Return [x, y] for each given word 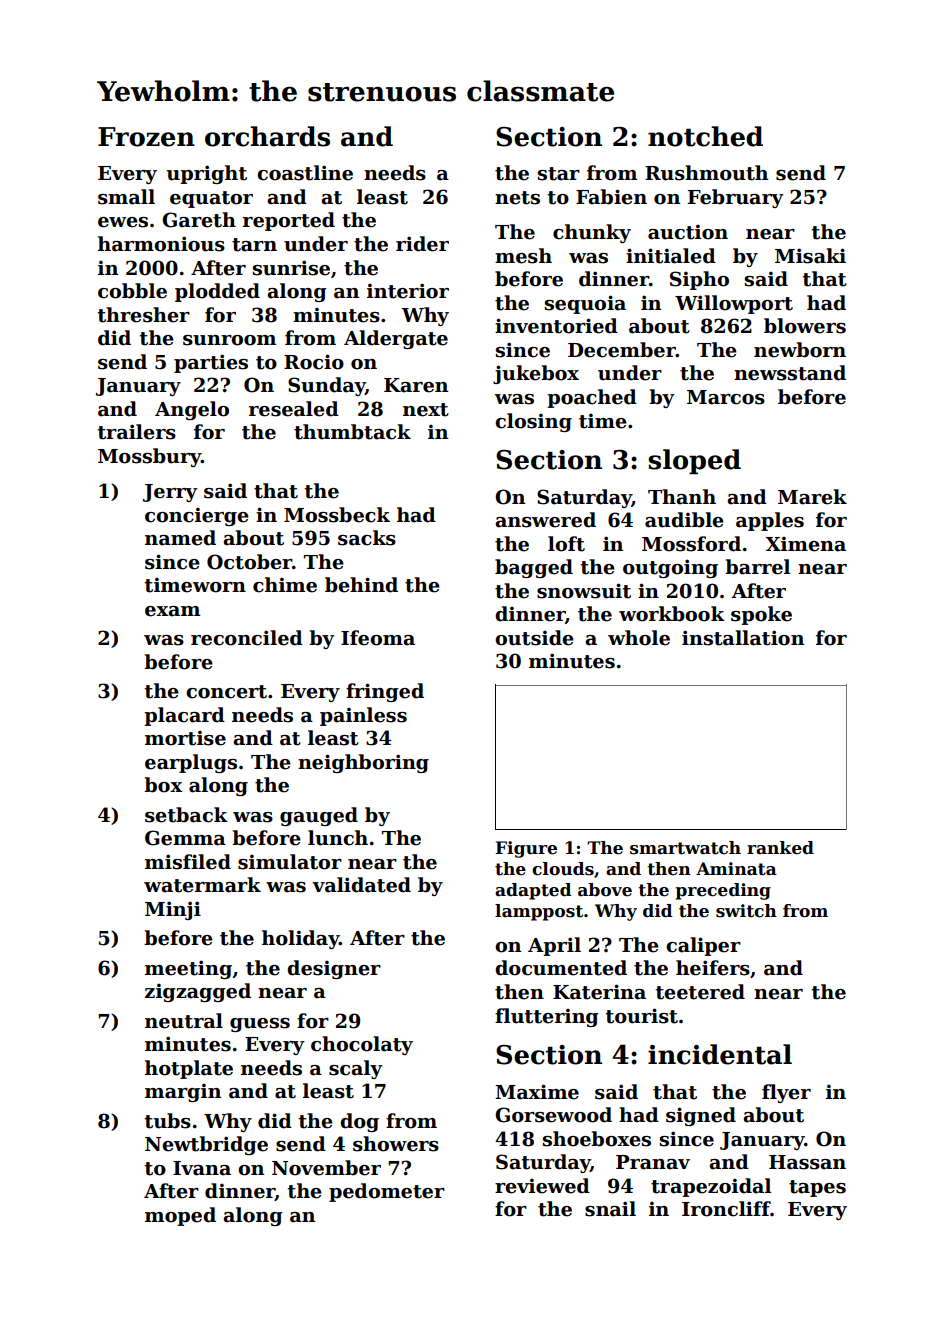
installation [743, 638]
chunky [592, 233]
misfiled [188, 862]
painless [363, 716]
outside [534, 638]
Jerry [170, 493]
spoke [761, 615]
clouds [563, 869]
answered [545, 520]
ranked [780, 848]
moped [180, 1216]
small [126, 197]
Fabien [611, 197]
